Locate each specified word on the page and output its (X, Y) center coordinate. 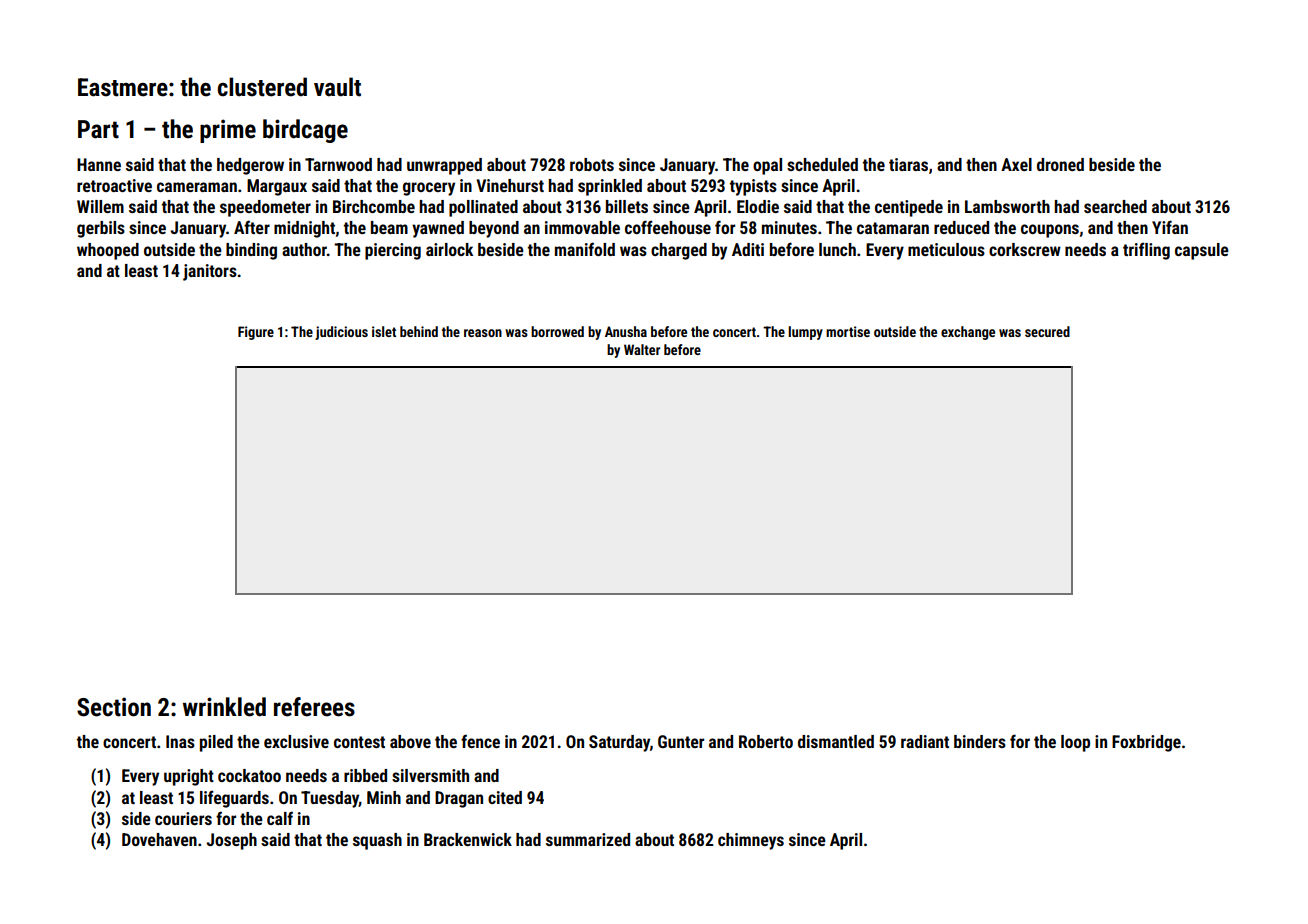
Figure (256, 333)
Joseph (231, 841)
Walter (642, 349)
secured (1047, 331)
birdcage (305, 131)
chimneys (751, 841)
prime (228, 131)
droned (1060, 164)
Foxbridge (1146, 743)
